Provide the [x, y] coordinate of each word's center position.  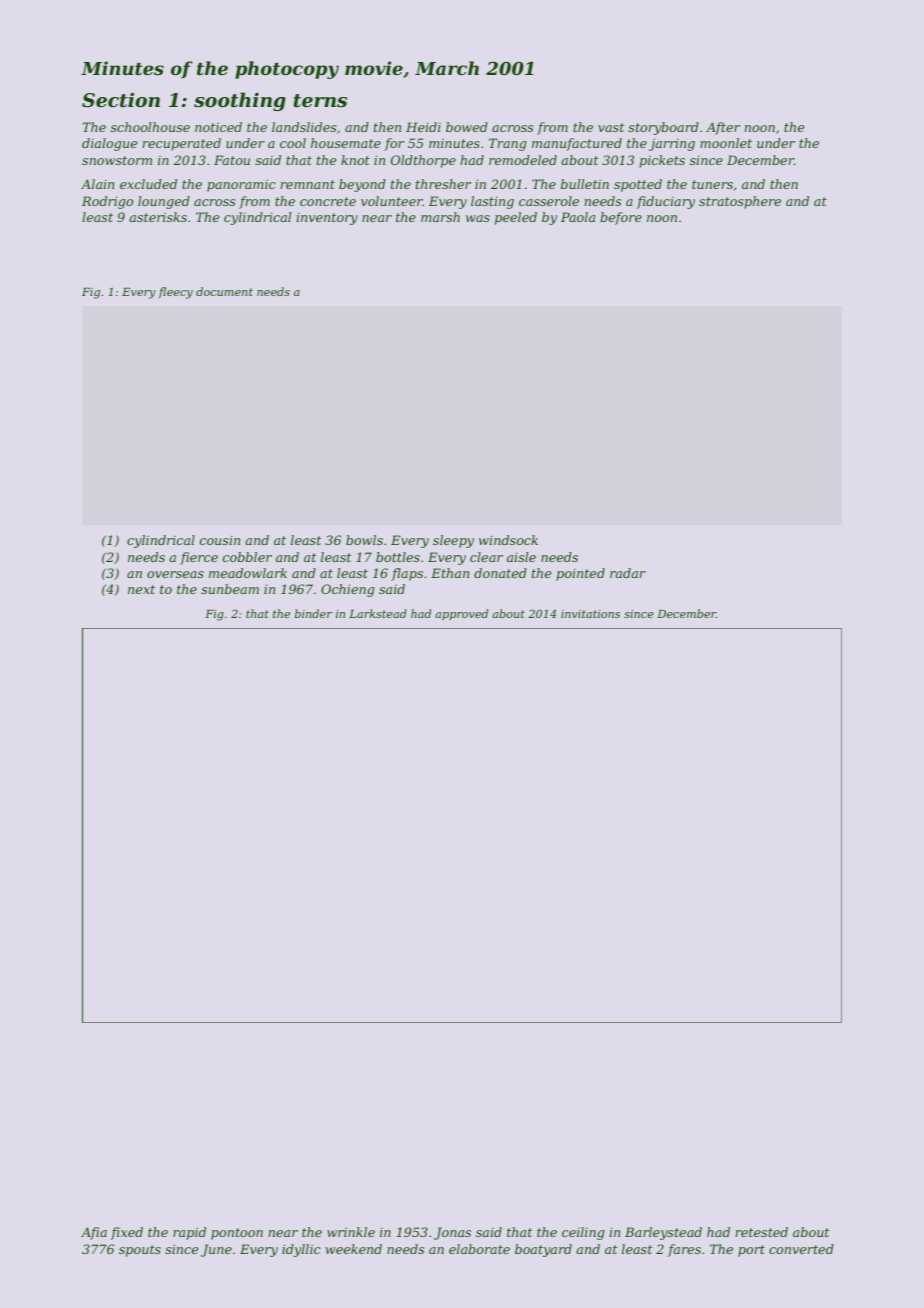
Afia [94, 1233]
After [723, 128]
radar [628, 573]
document [224, 291]
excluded [148, 184]
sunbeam [230, 589]
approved [461, 615]
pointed [580, 574]
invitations [590, 614]
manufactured [577, 144]
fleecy [176, 293]
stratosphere [740, 202]
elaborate [479, 1249]
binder [313, 613]
